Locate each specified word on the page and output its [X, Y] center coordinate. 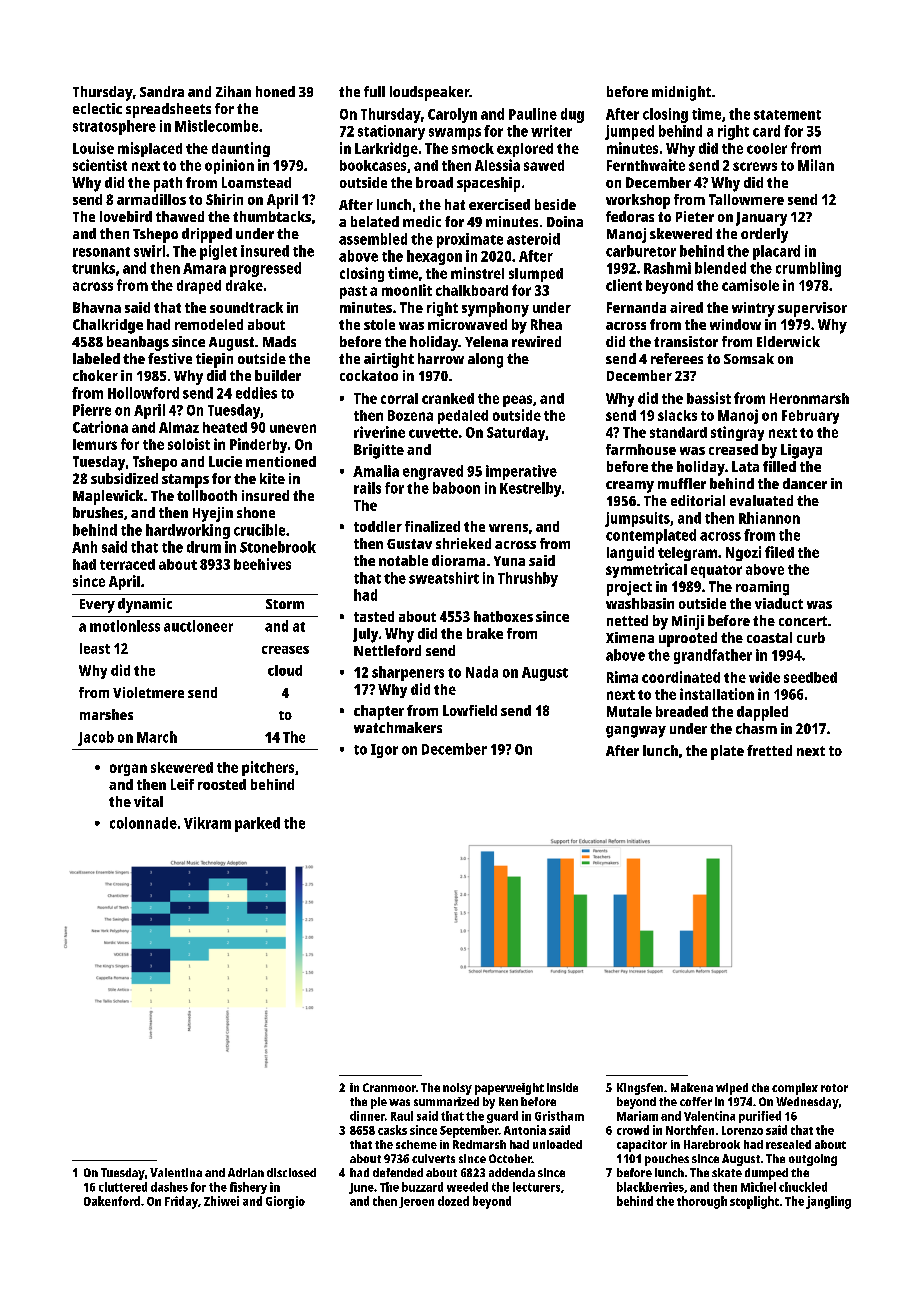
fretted [769, 750]
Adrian [246, 1172]
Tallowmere [746, 199]
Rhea [546, 324]
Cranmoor [389, 1087]
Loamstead [256, 182]
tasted [374, 616]
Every [97, 606]
